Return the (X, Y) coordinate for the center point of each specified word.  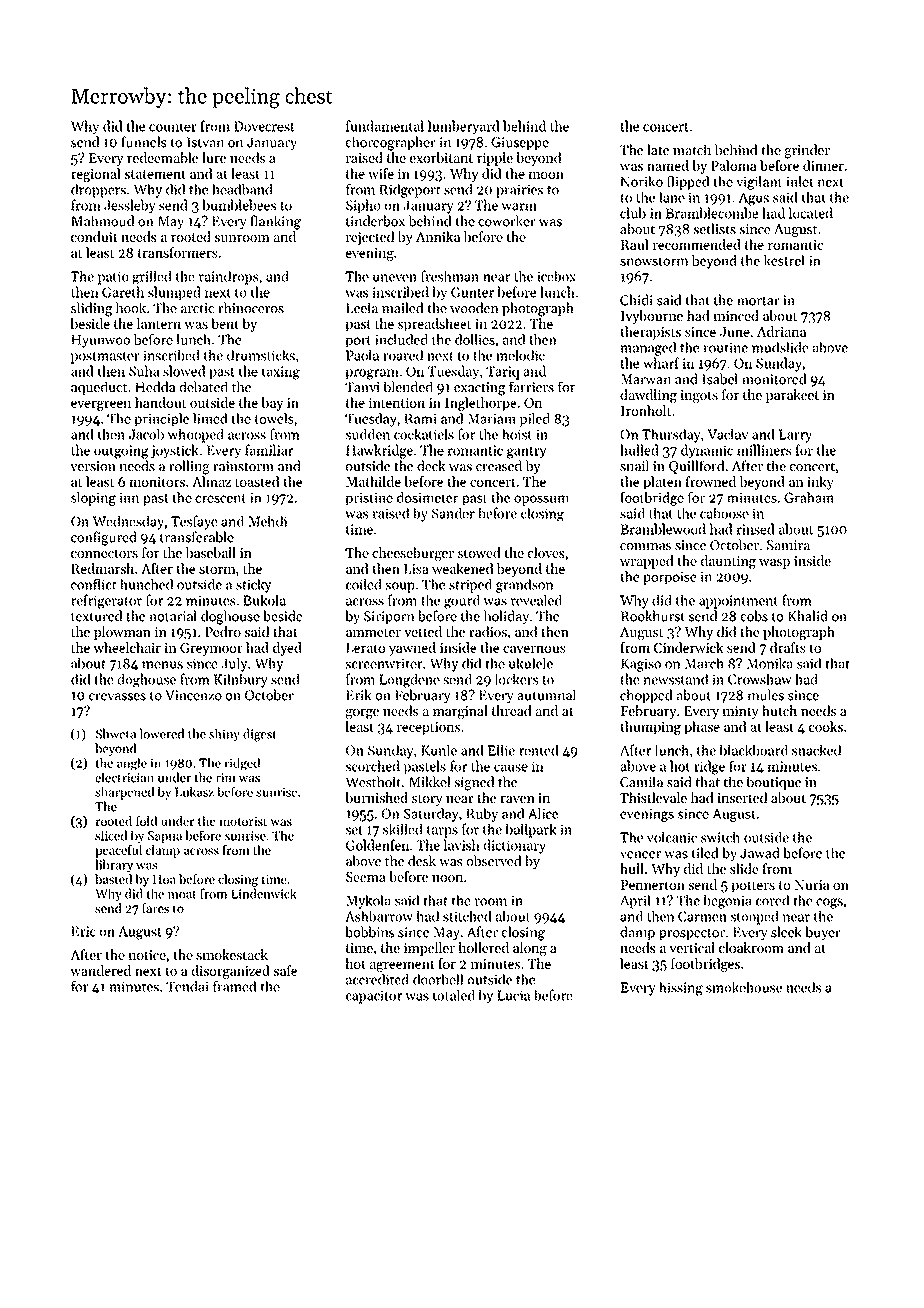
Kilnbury (241, 680)
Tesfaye (194, 522)
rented (538, 750)
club (633, 213)
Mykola (368, 902)
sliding (92, 309)
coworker (507, 221)
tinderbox (375, 221)
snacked (816, 750)
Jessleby (129, 206)
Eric (84, 931)
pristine (369, 499)
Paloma (734, 165)
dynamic (707, 451)
